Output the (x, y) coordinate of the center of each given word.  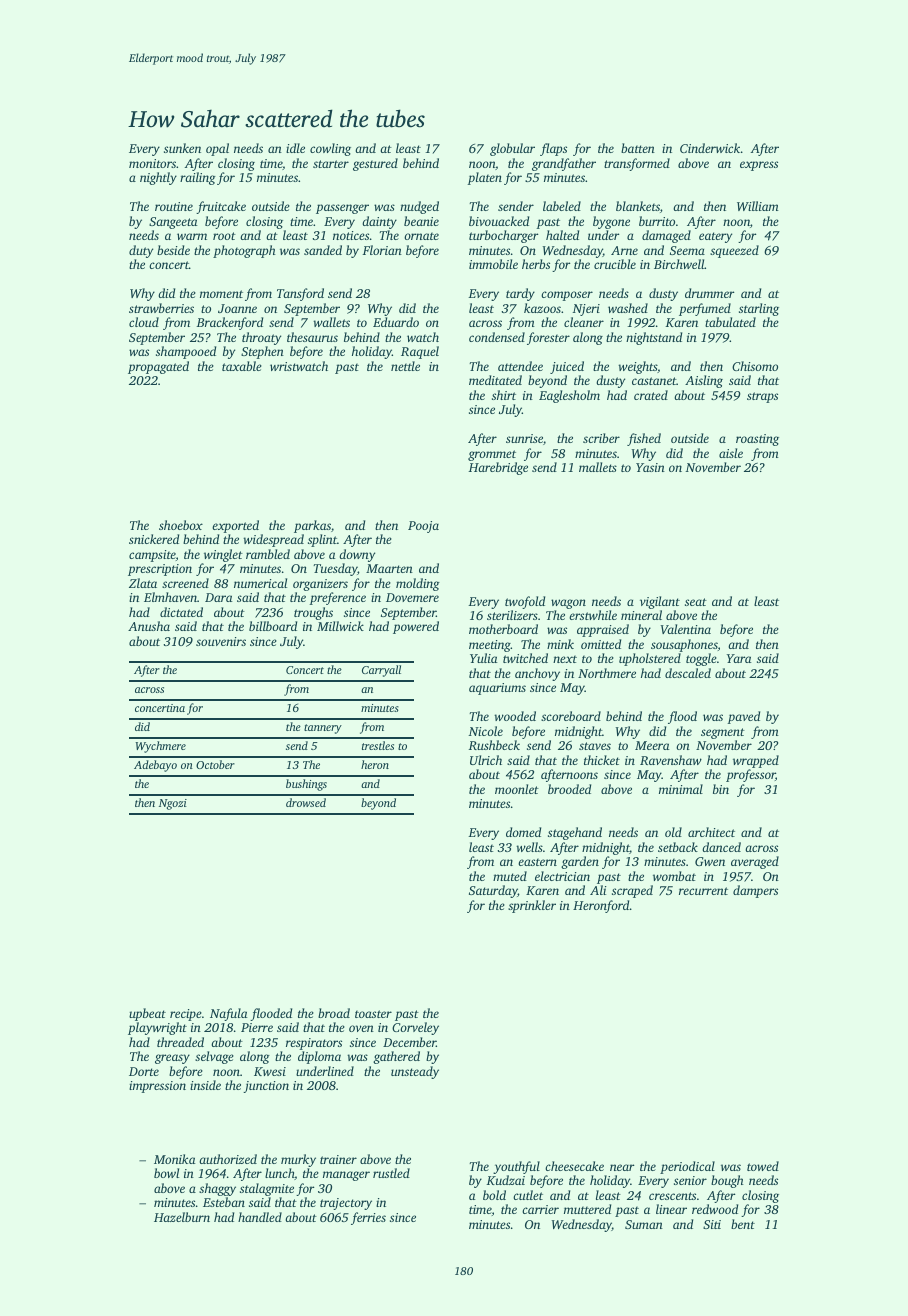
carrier (540, 1209)
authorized (228, 1159)
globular (512, 149)
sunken (182, 148)
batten (638, 148)
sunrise (524, 438)
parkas (312, 526)
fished (644, 439)
